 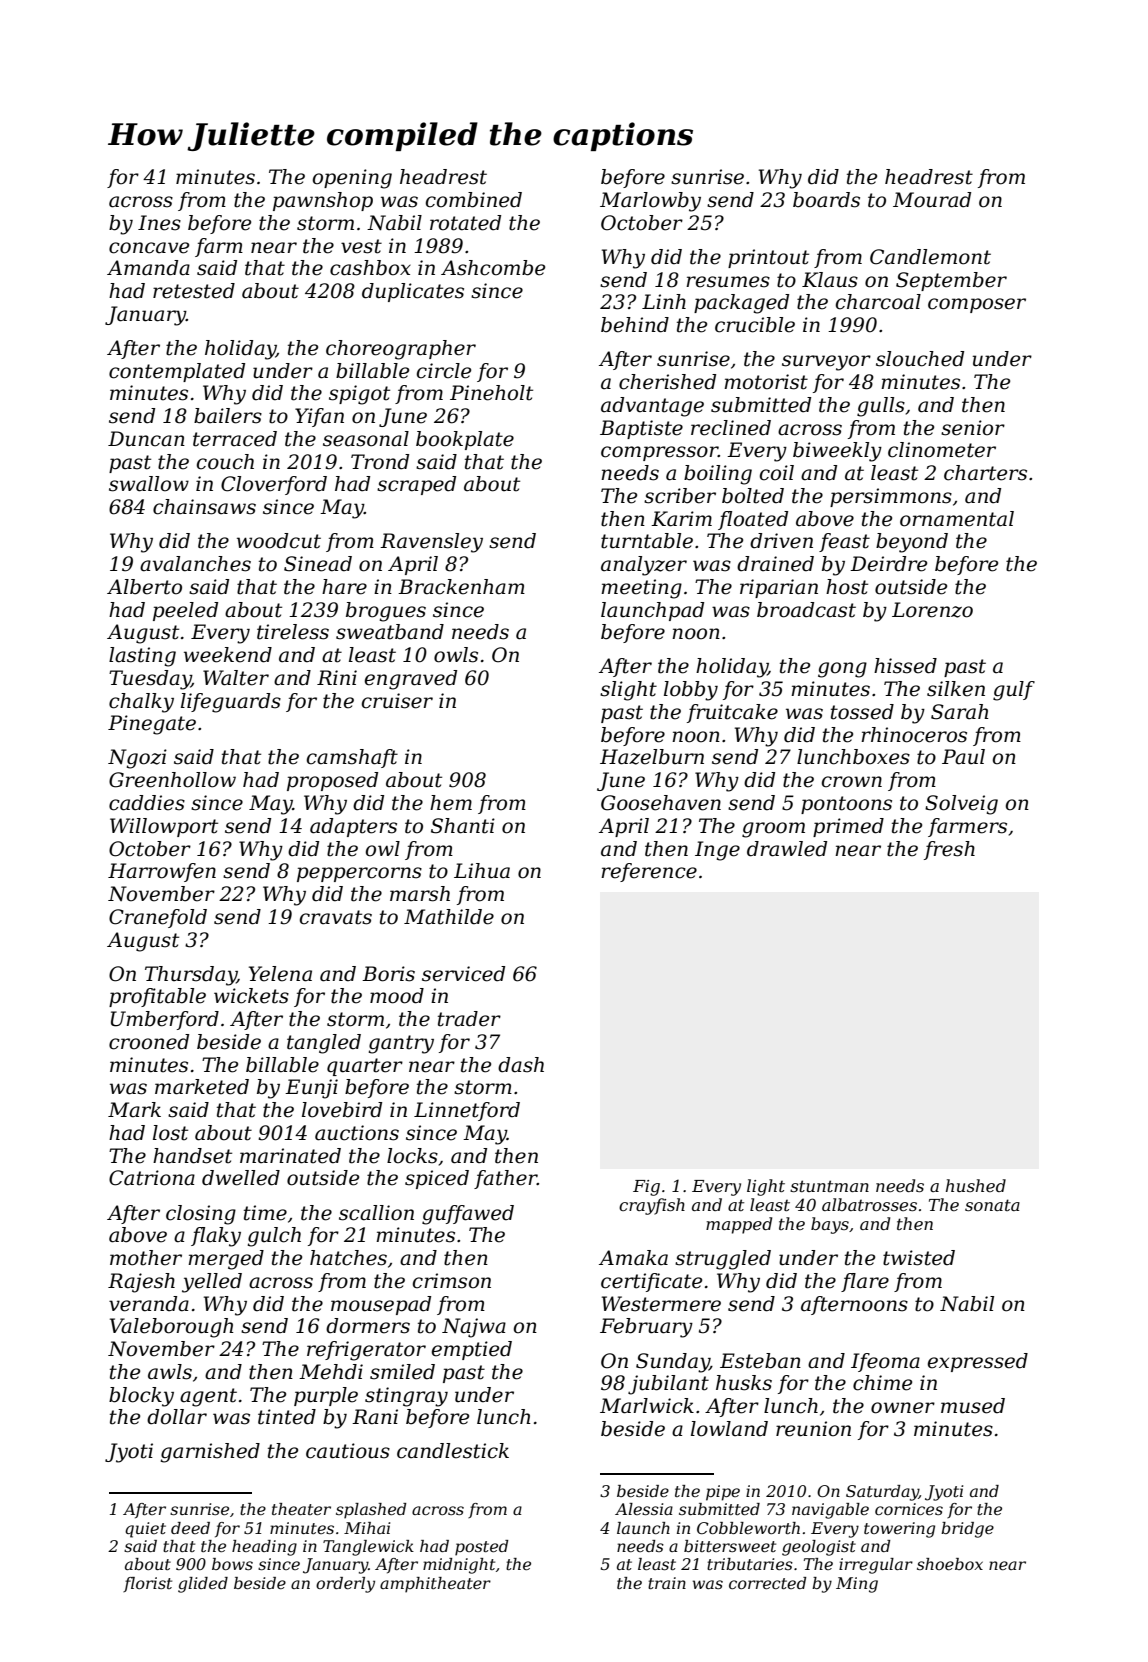 What do you see at coordinates (942, 450) in the screenshot?
I see `clinometer` at bounding box center [942, 450].
